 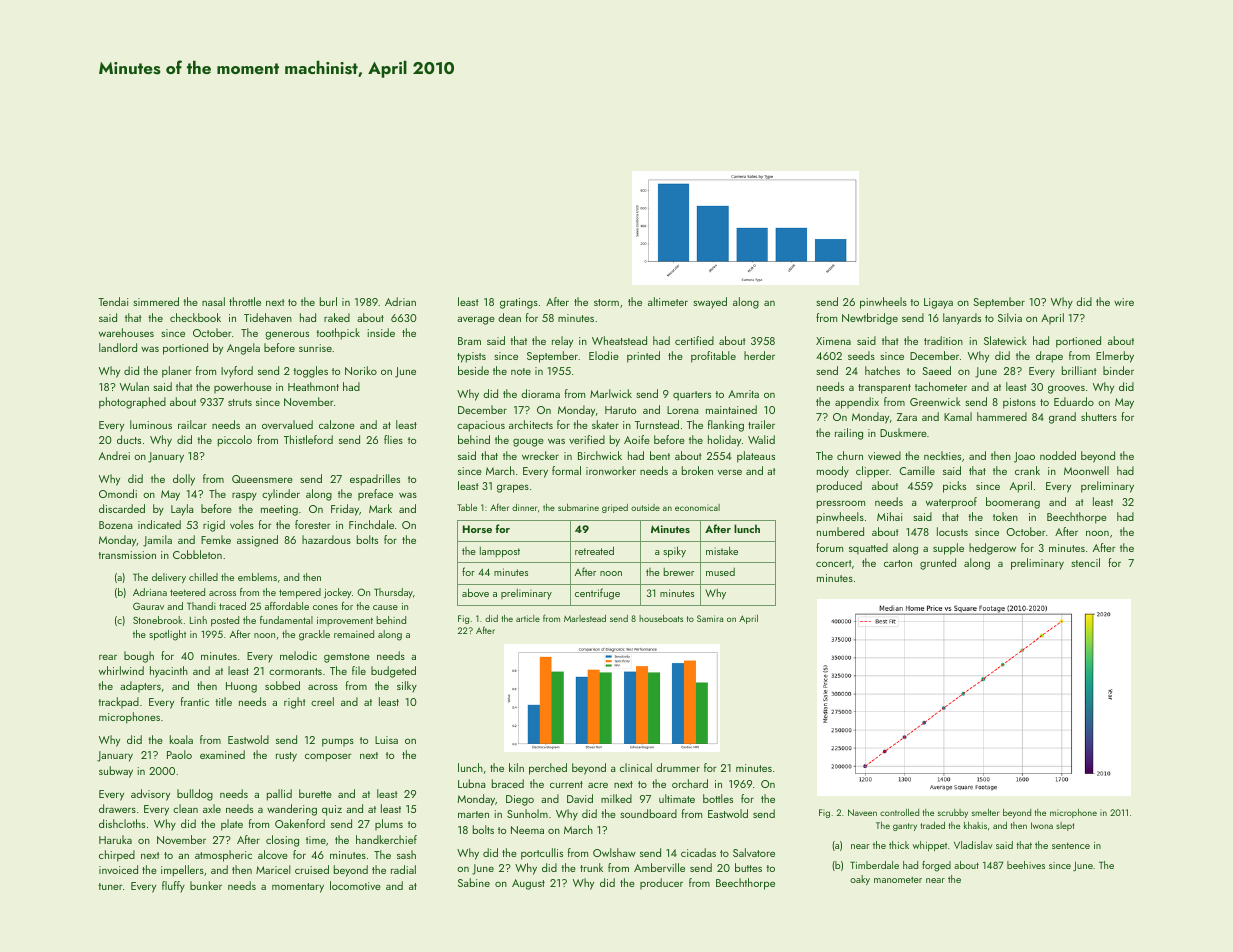 I want to click on article, so click(x=528, y=618).
